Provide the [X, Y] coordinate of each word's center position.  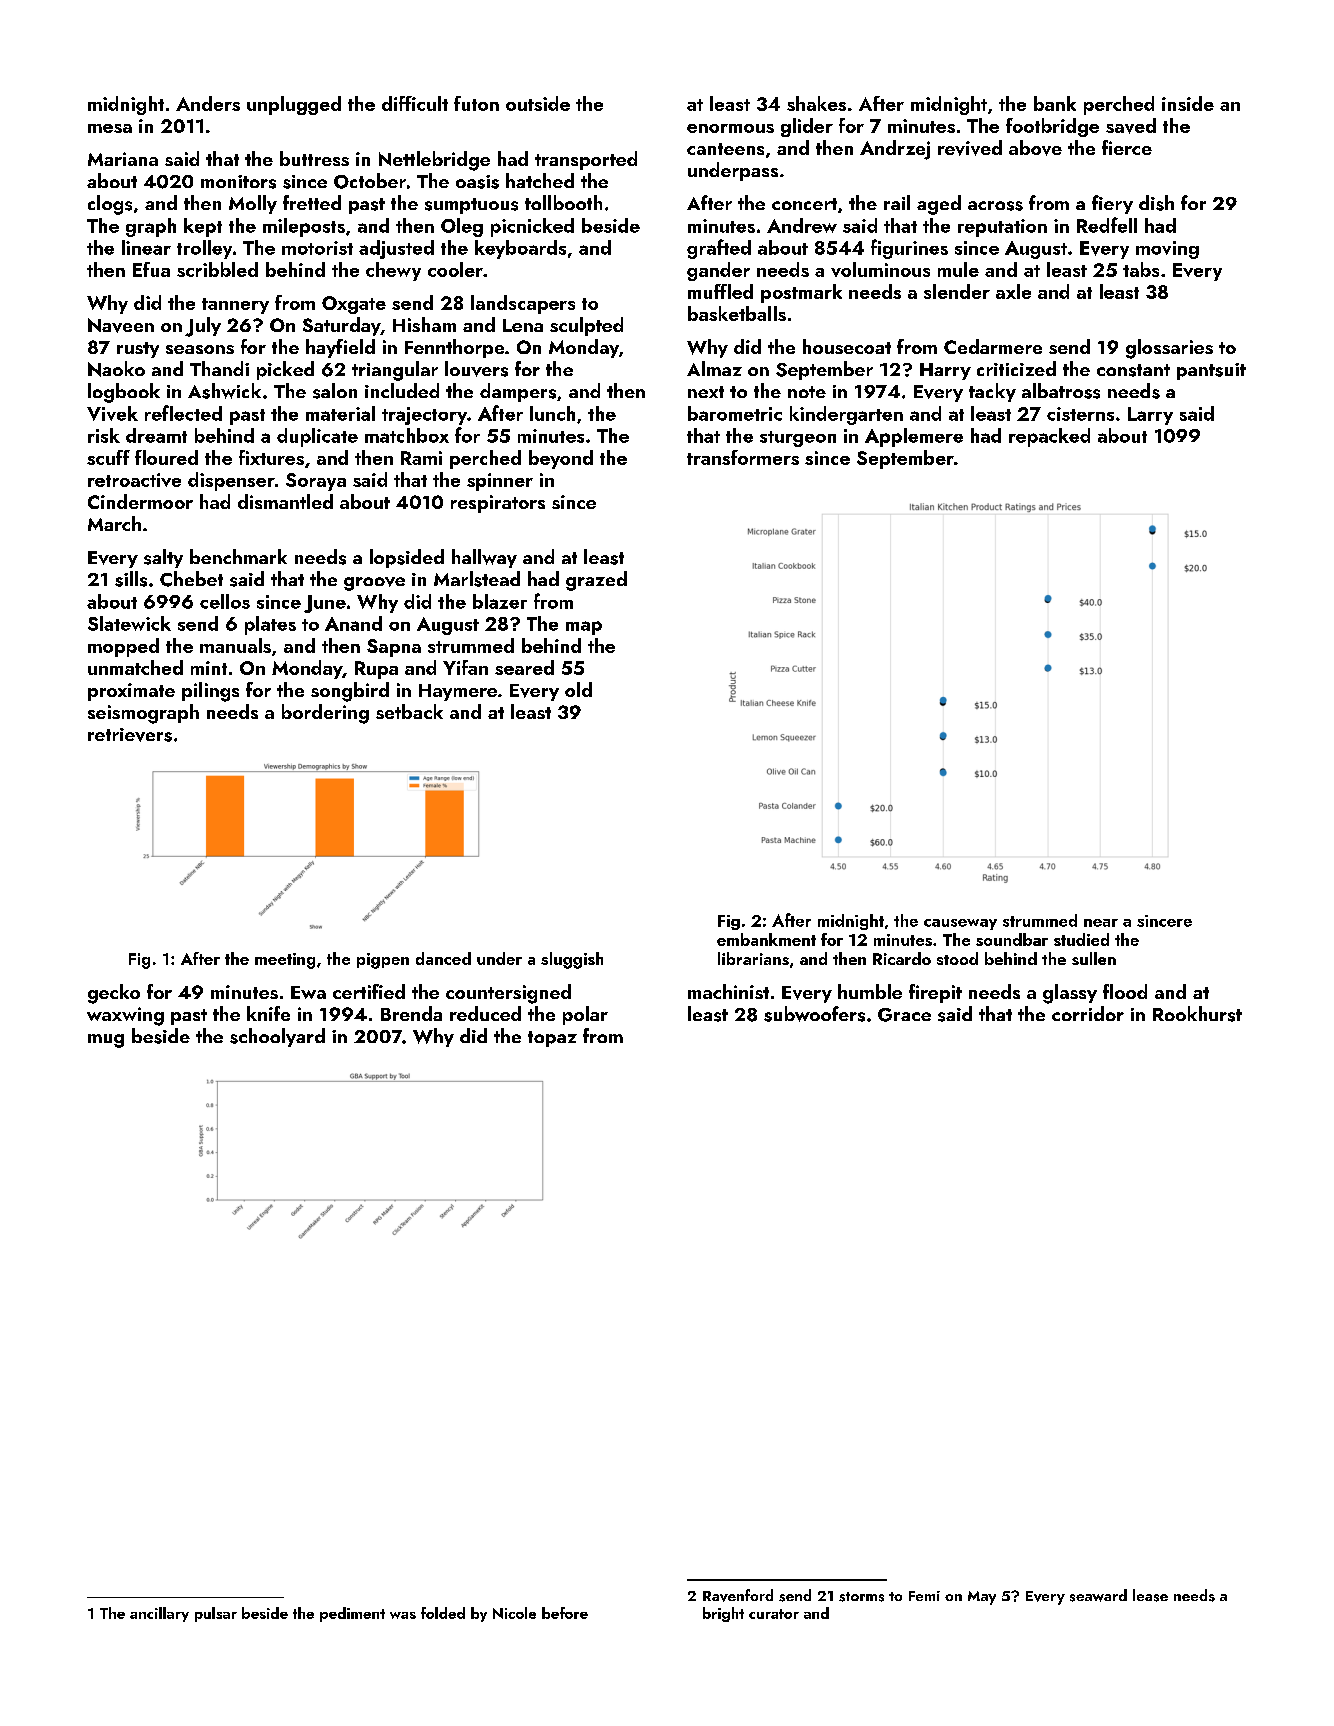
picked [285, 370]
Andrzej [895, 150]
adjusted [396, 249]
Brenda [411, 1013]
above [1035, 148]
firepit [935, 993]
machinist [728, 991]
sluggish [572, 960]
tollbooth [563, 202]
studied [1081, 939]
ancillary [159, 1614]
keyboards [520, 249]
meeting [285, 961]
